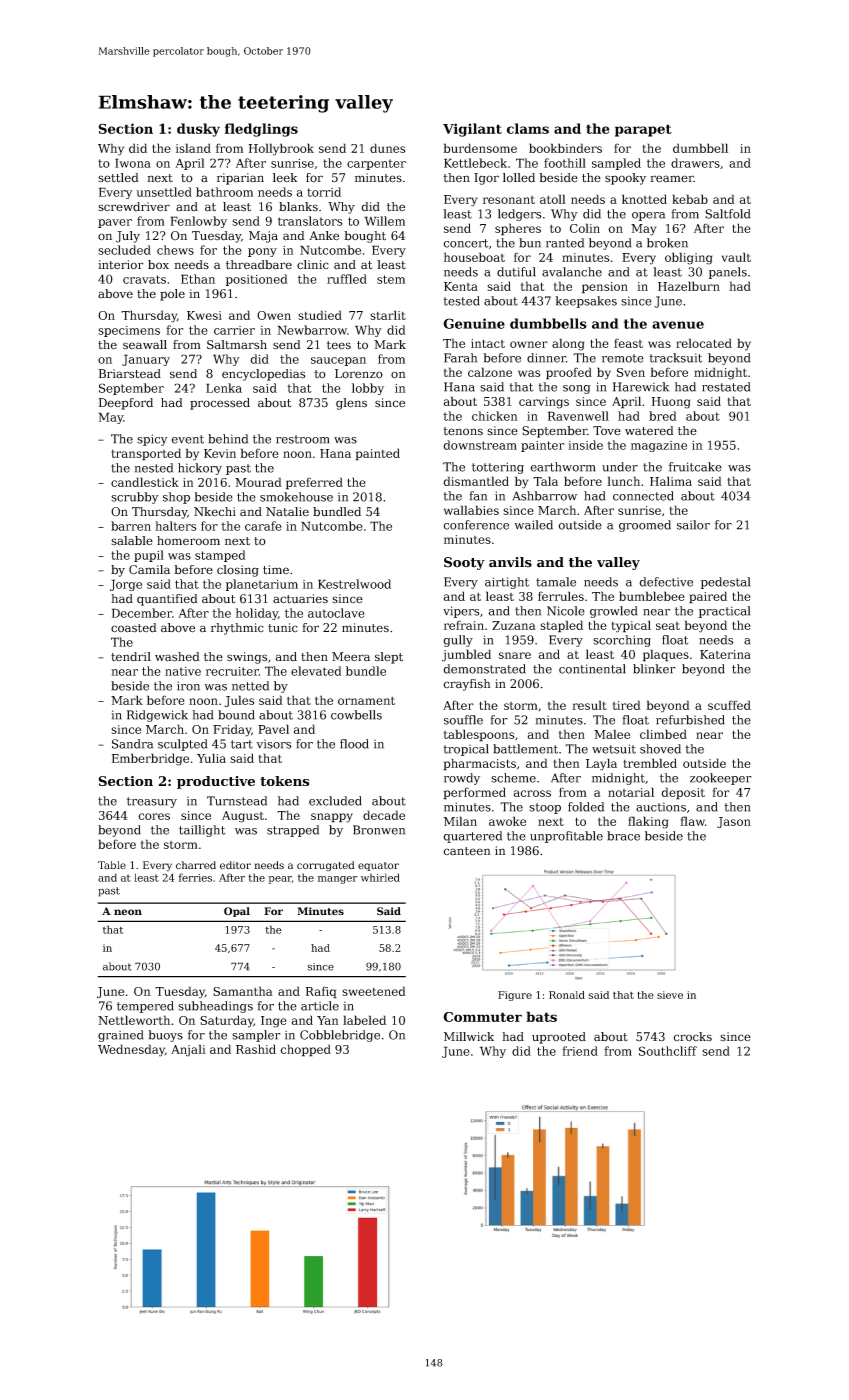 Image resolution: width=849 pixels, height=1400 pixels. What do you see at coordinates (693, 1037) in the document?
I see `crocks` at bounding box center [693, 1037].
